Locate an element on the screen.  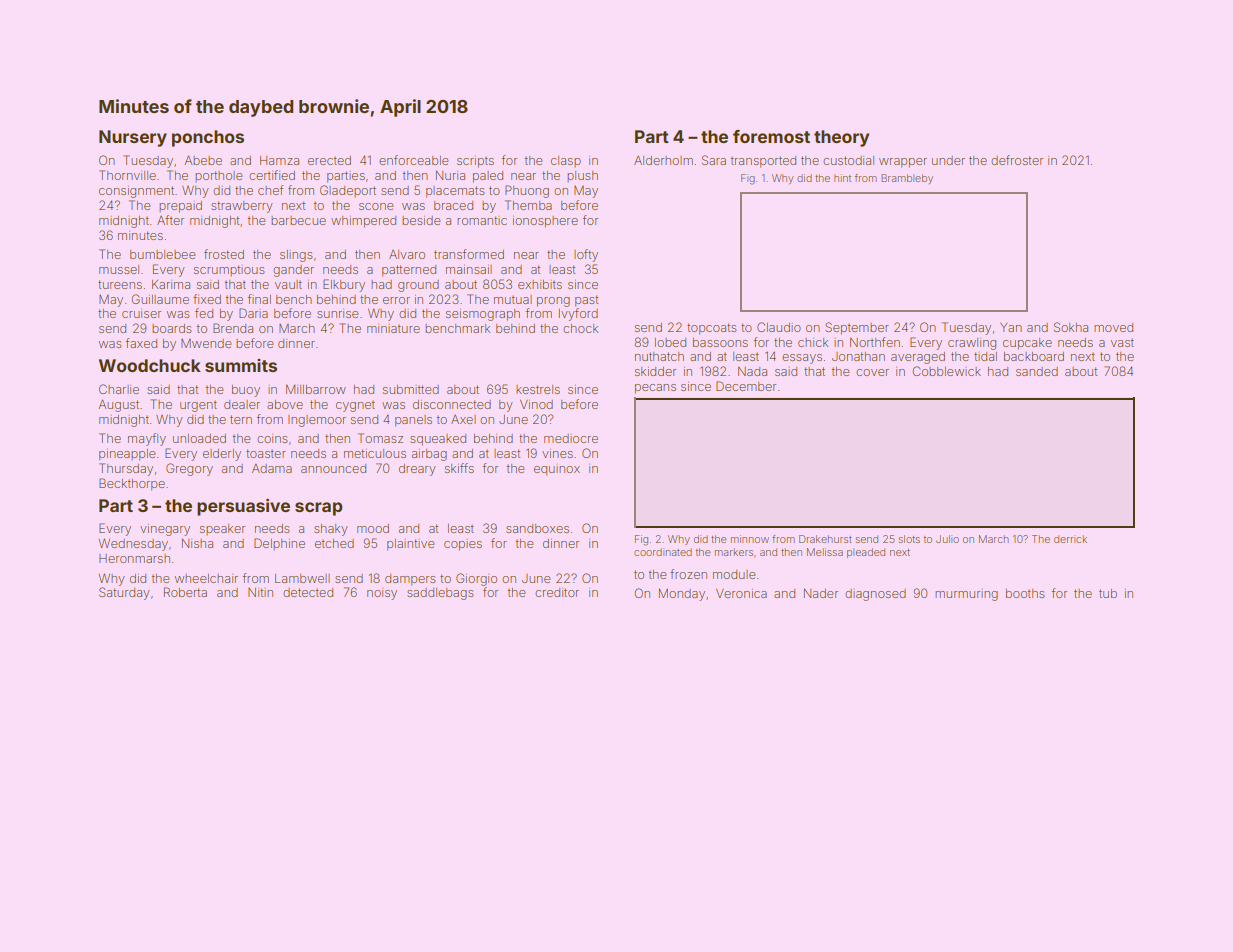
scripts is located at coordinates (475, 162).
